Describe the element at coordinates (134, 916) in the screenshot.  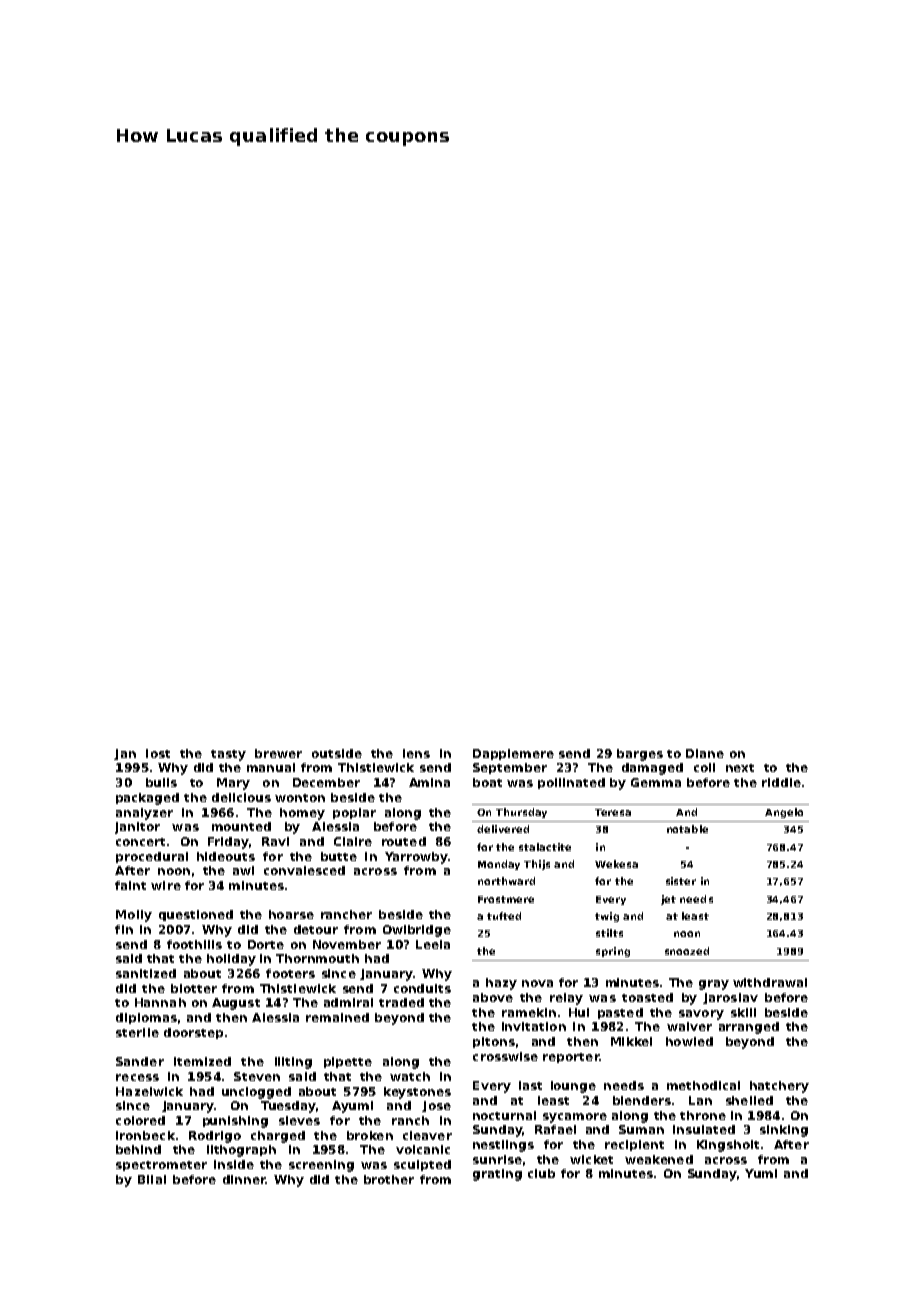
I see `Molly` at that location.
